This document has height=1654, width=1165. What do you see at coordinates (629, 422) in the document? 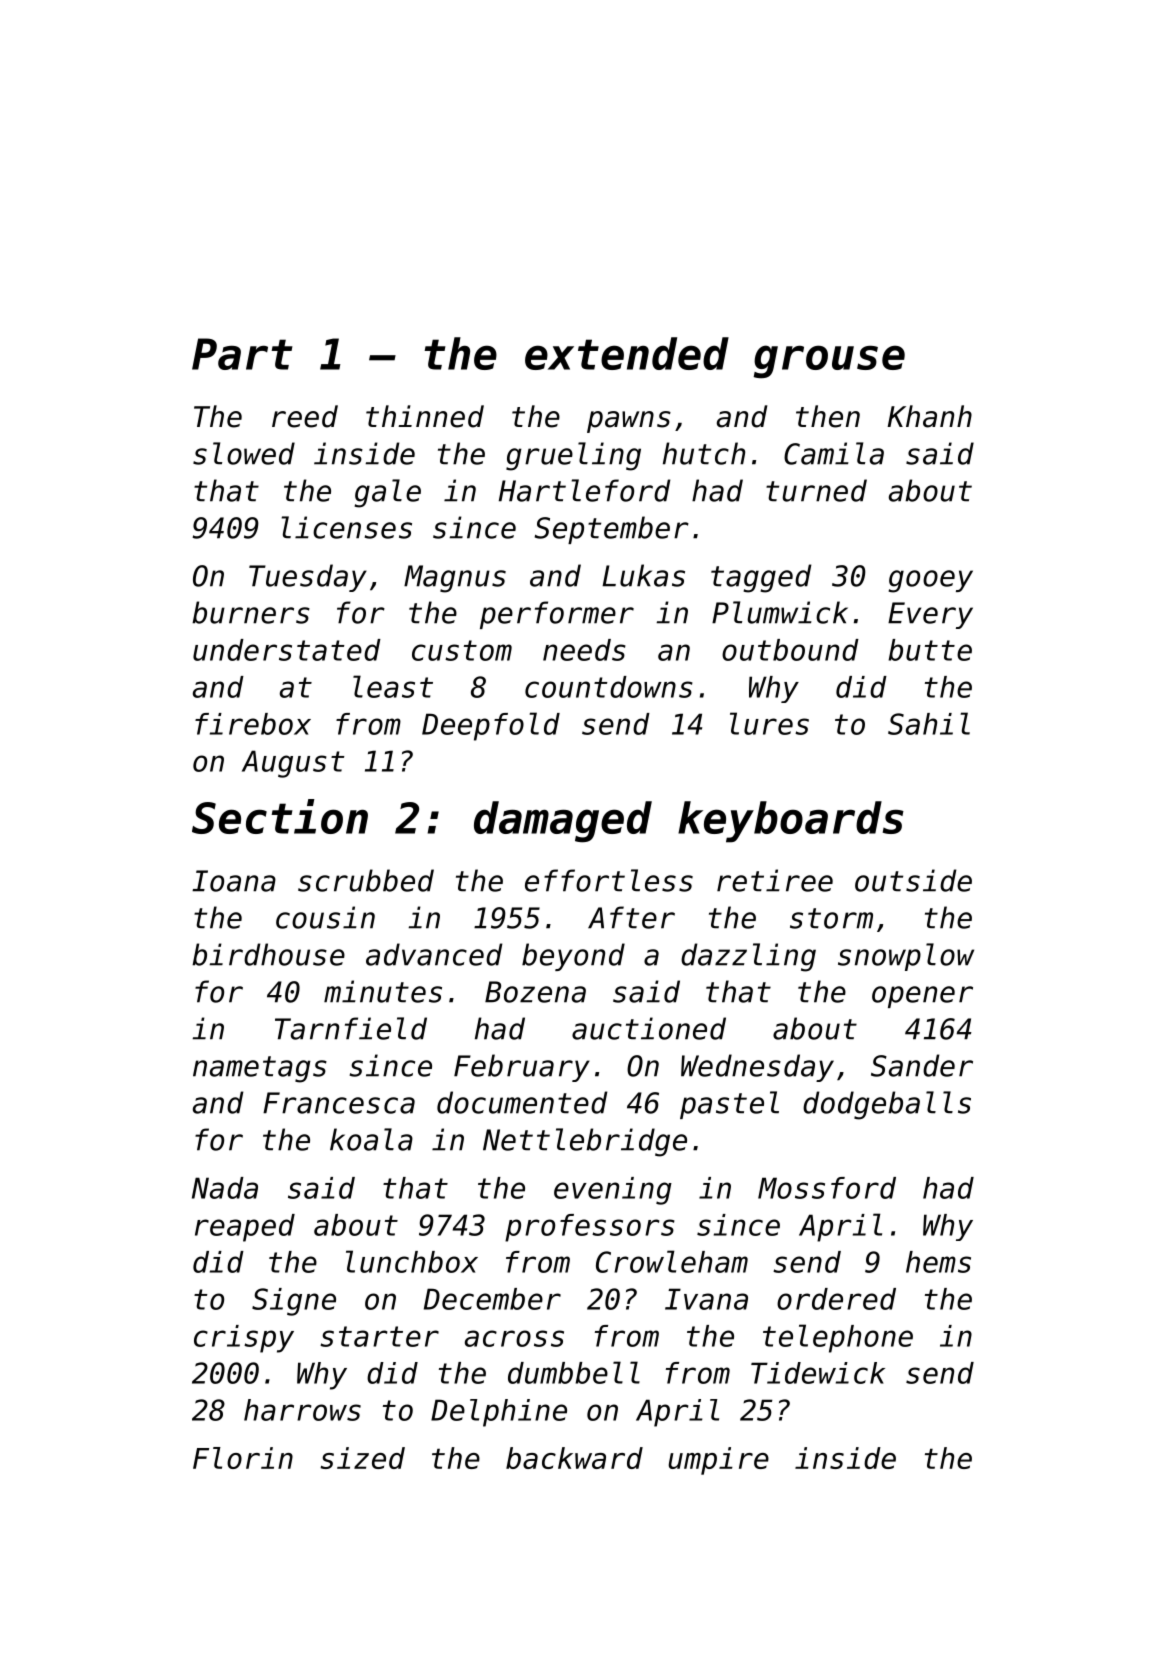
I see `pawns` at bounding box center [629, 422].
